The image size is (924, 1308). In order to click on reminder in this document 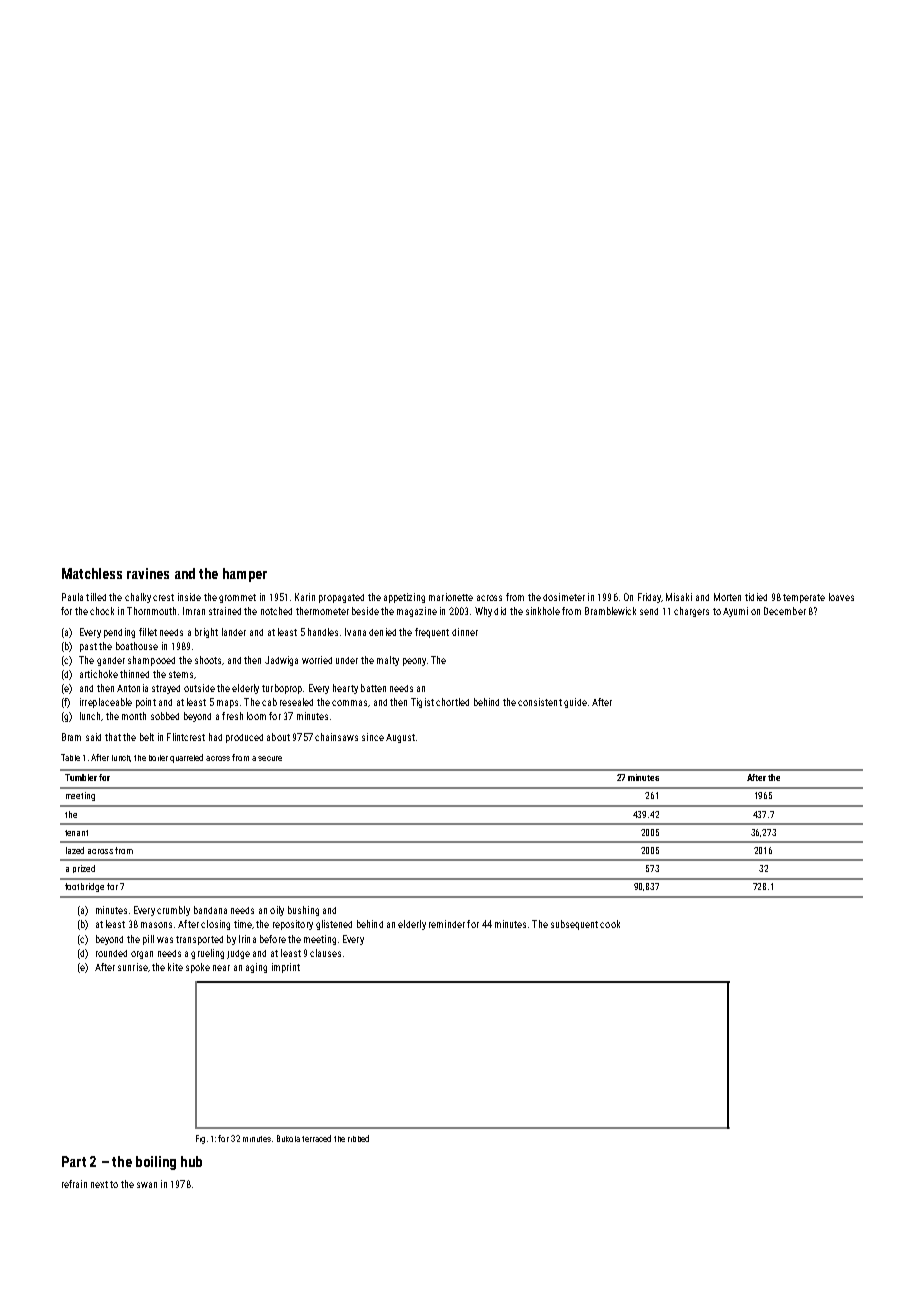, I will do `click(447, 924)`.
